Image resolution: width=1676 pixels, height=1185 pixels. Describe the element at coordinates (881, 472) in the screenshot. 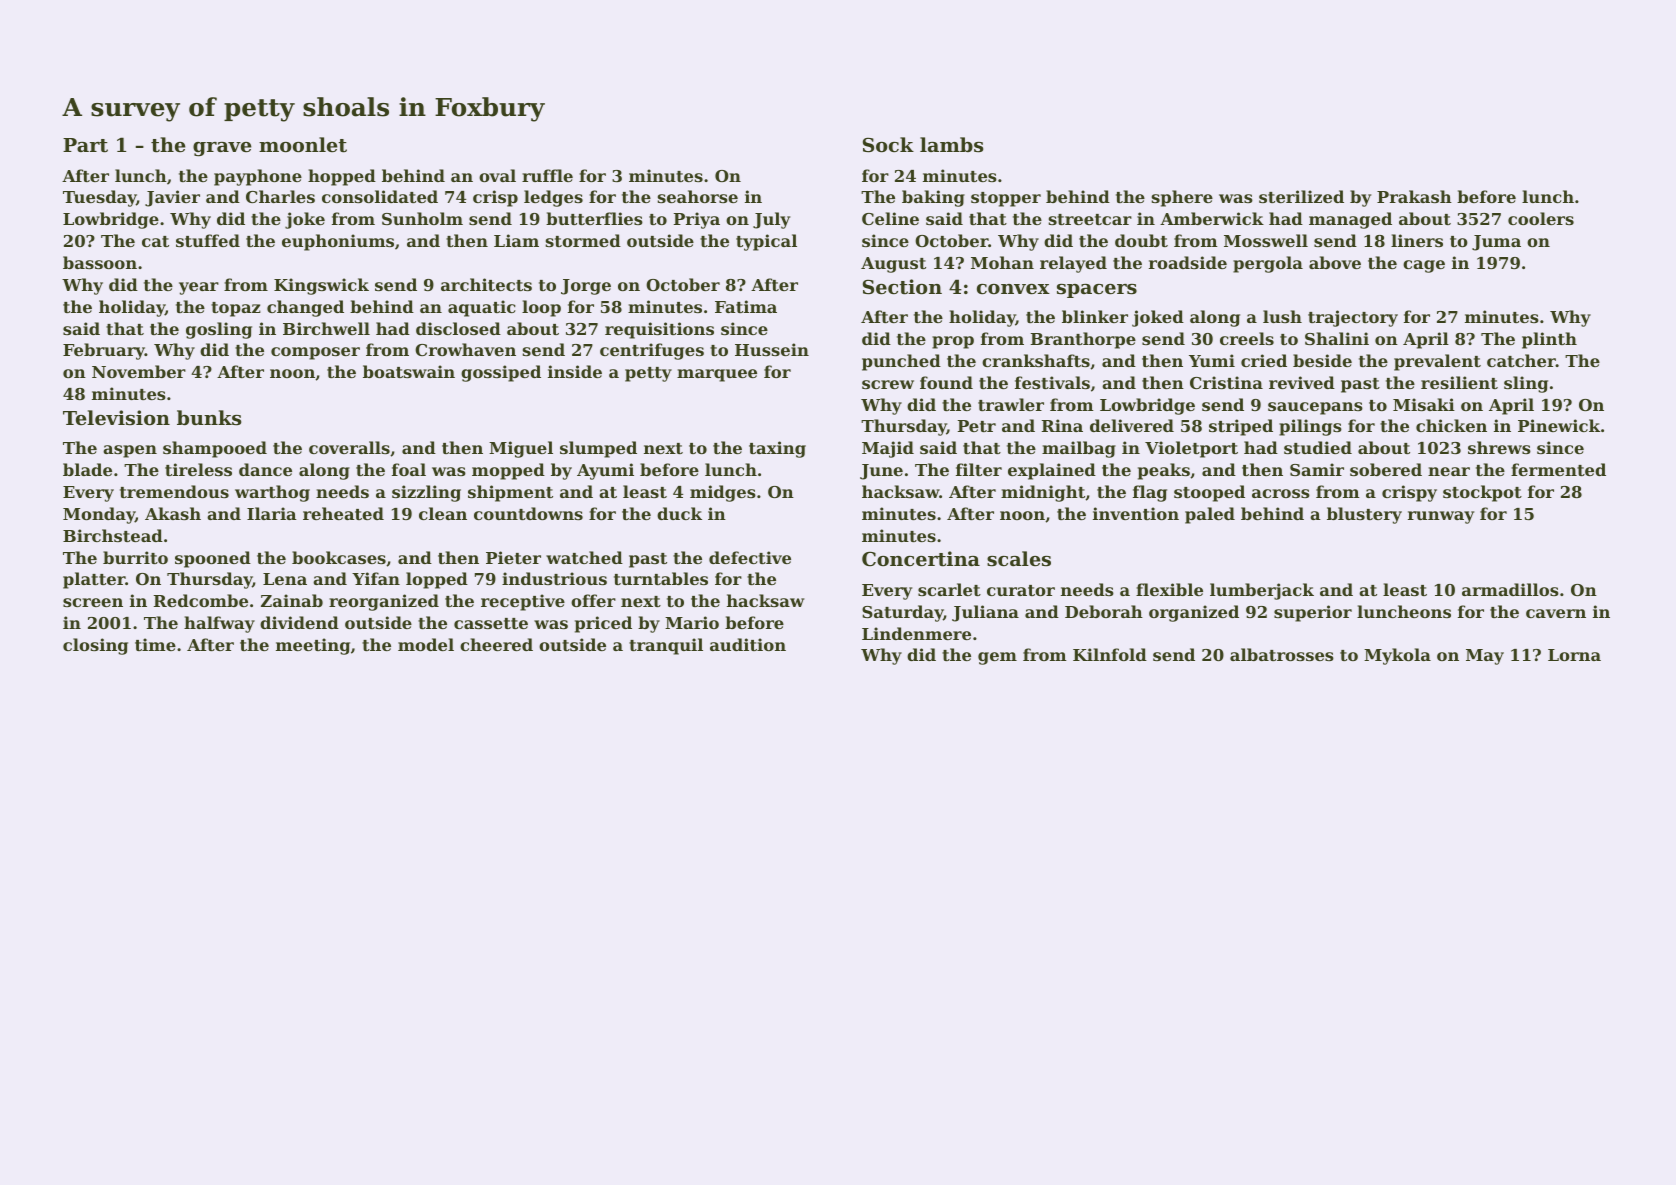

I see `June` at that location.
